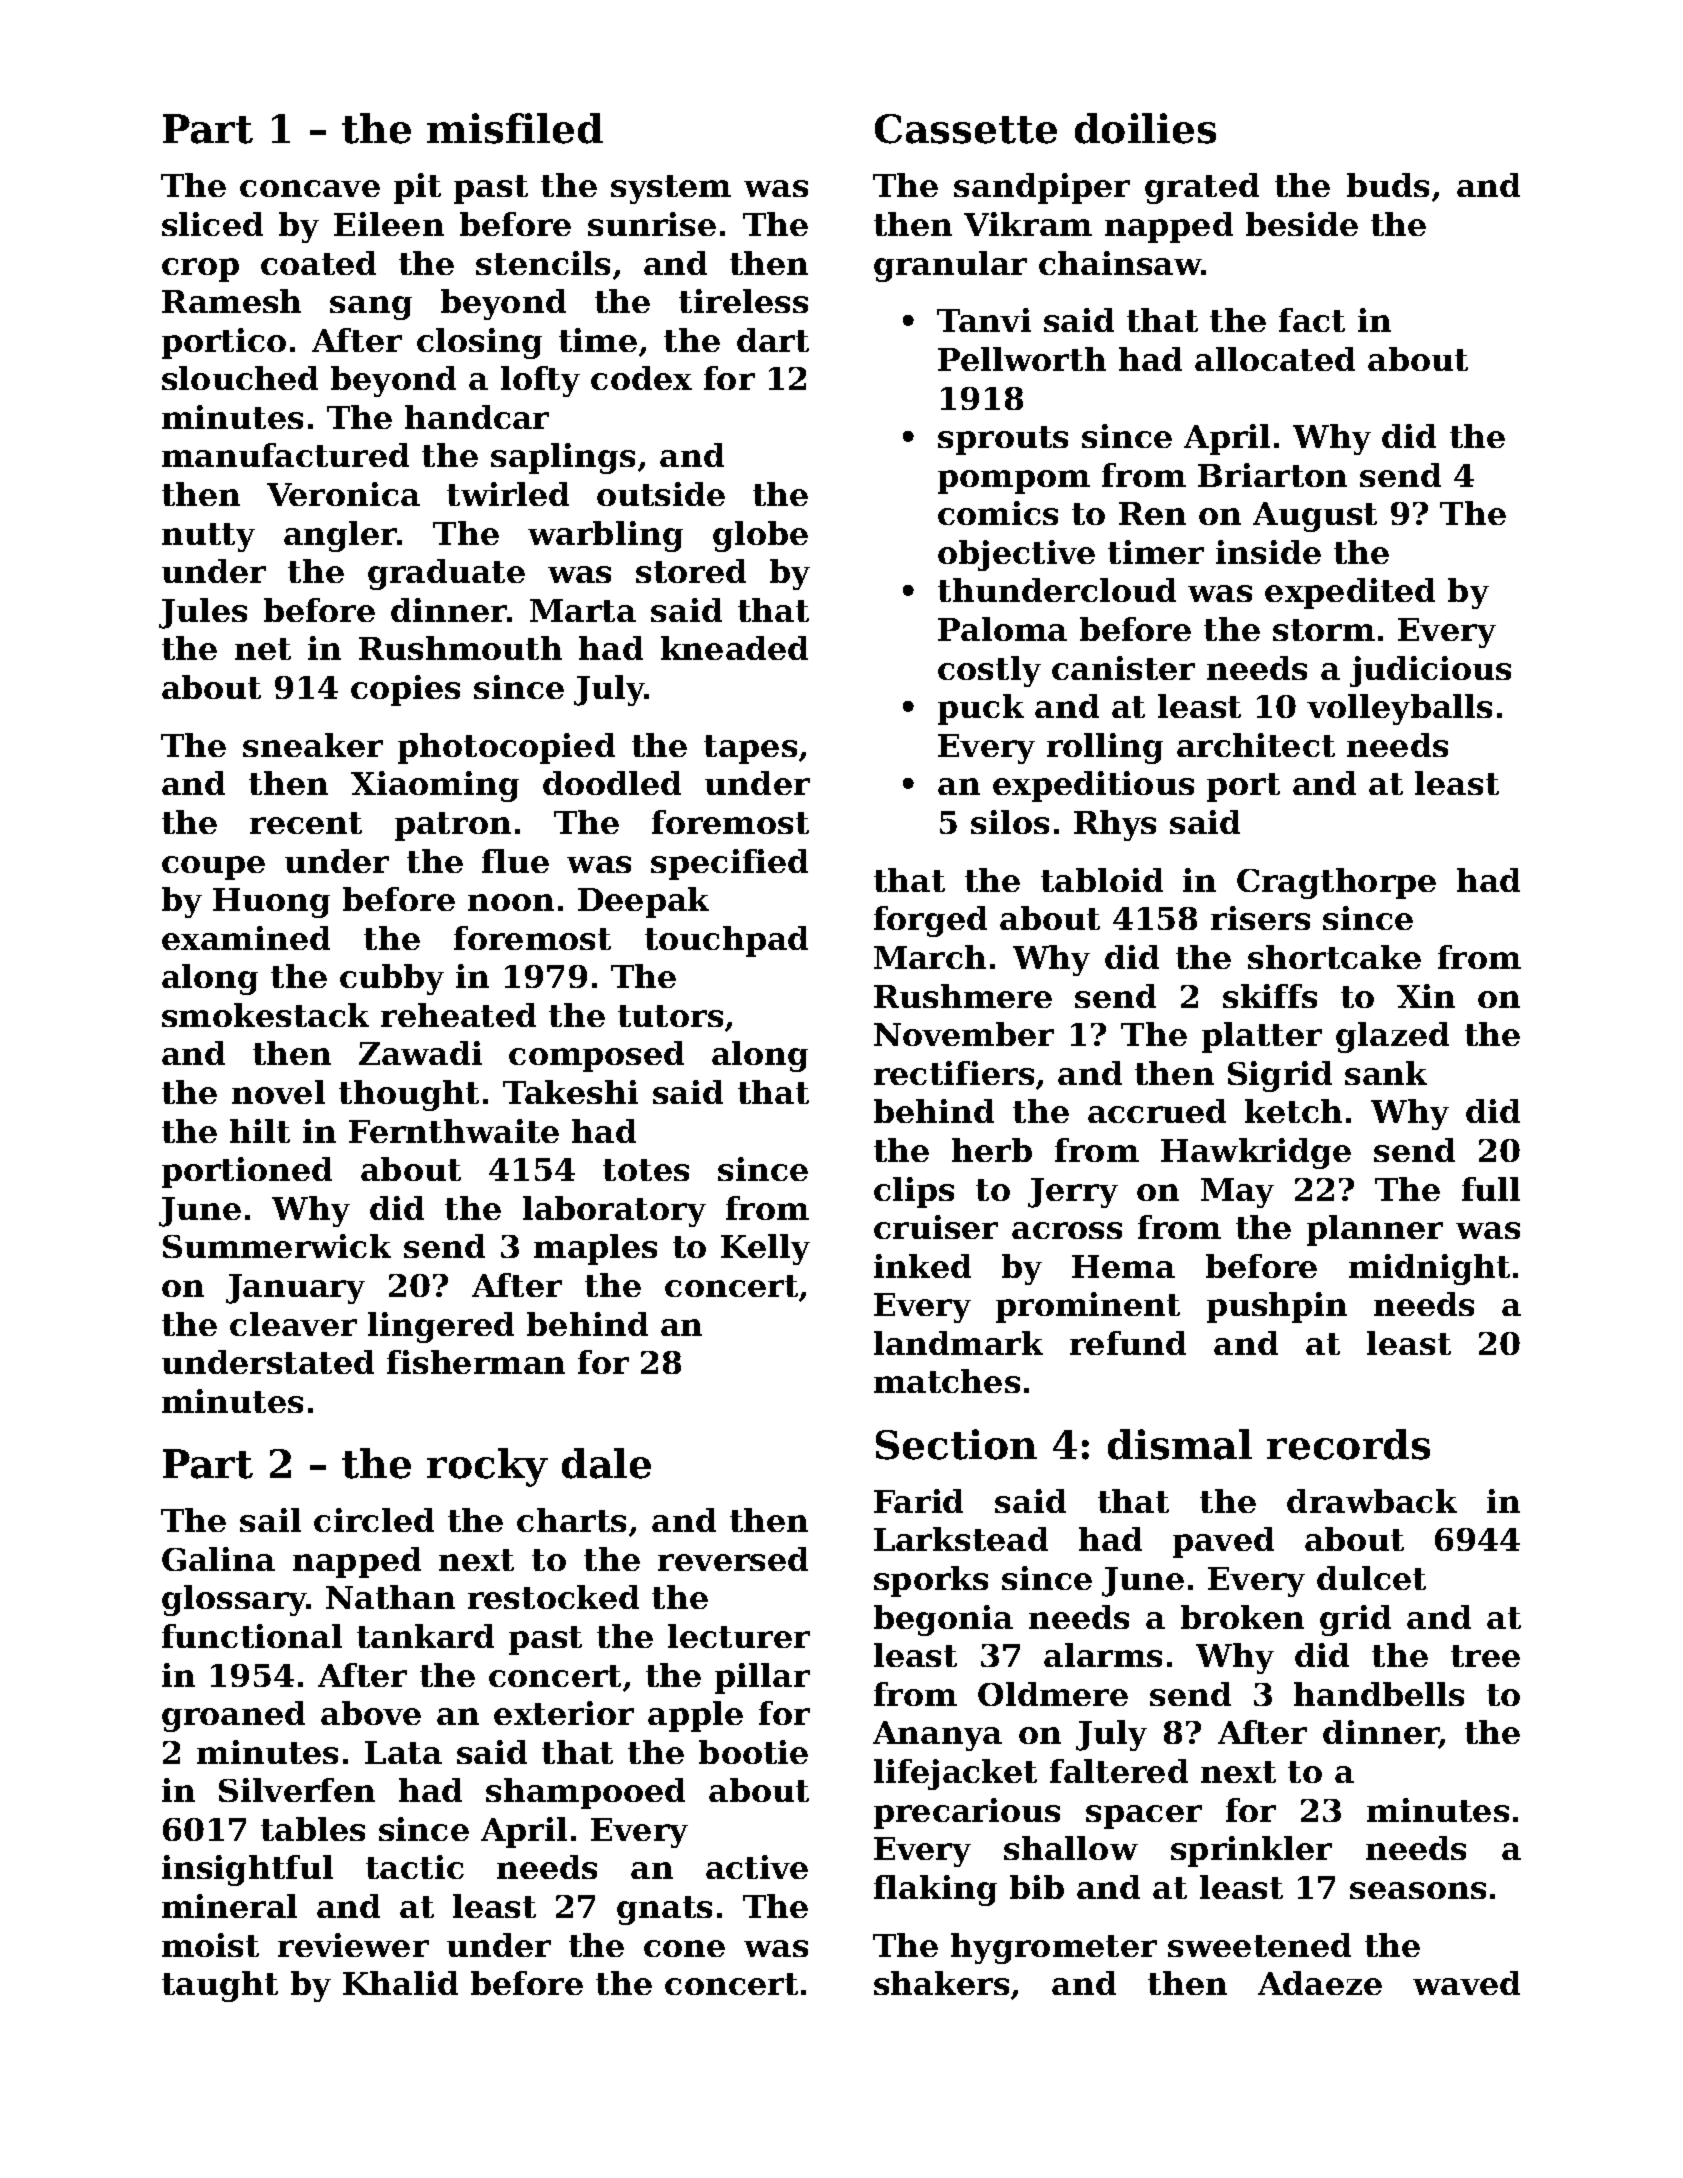 The width and height of the screenshot is (1683, 2178). What do you see at coordinates (1275, 359) in the screenshot?
I see `allocated` at bounding box center [1275, 359].
